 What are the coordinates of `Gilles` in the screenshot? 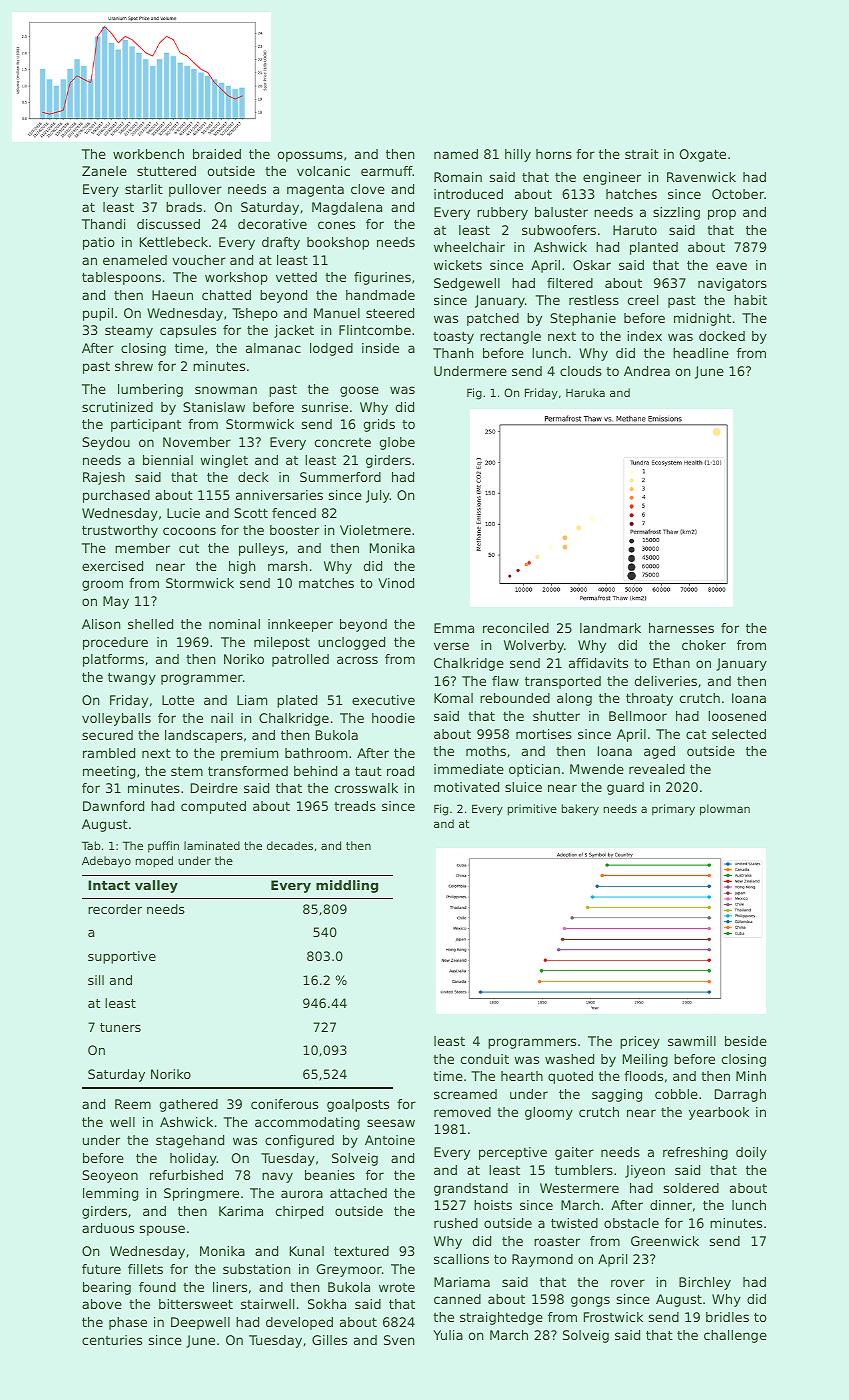 It's located at (329, 1340).
